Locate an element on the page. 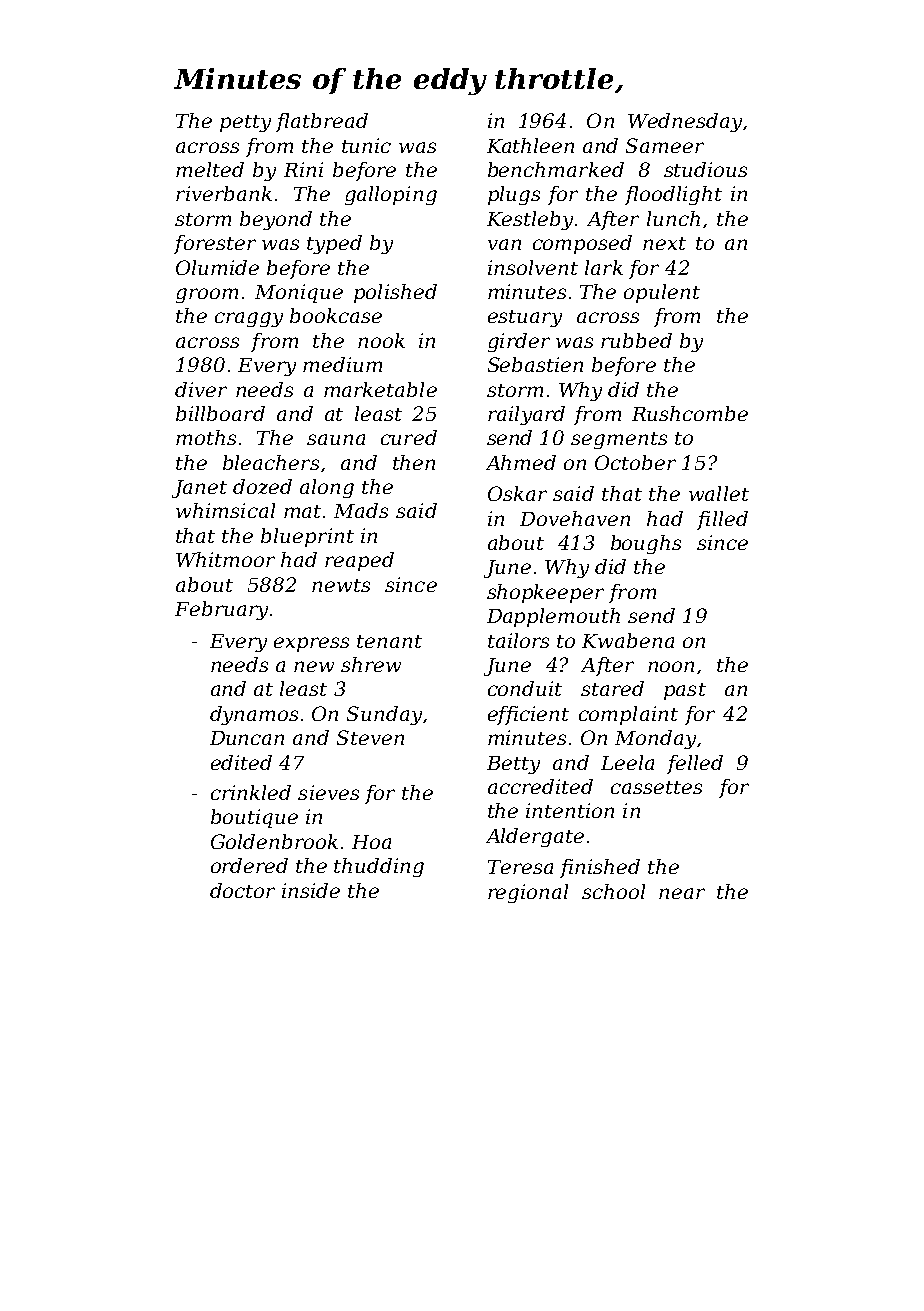  Rini is located at coordinates (303, 169).
